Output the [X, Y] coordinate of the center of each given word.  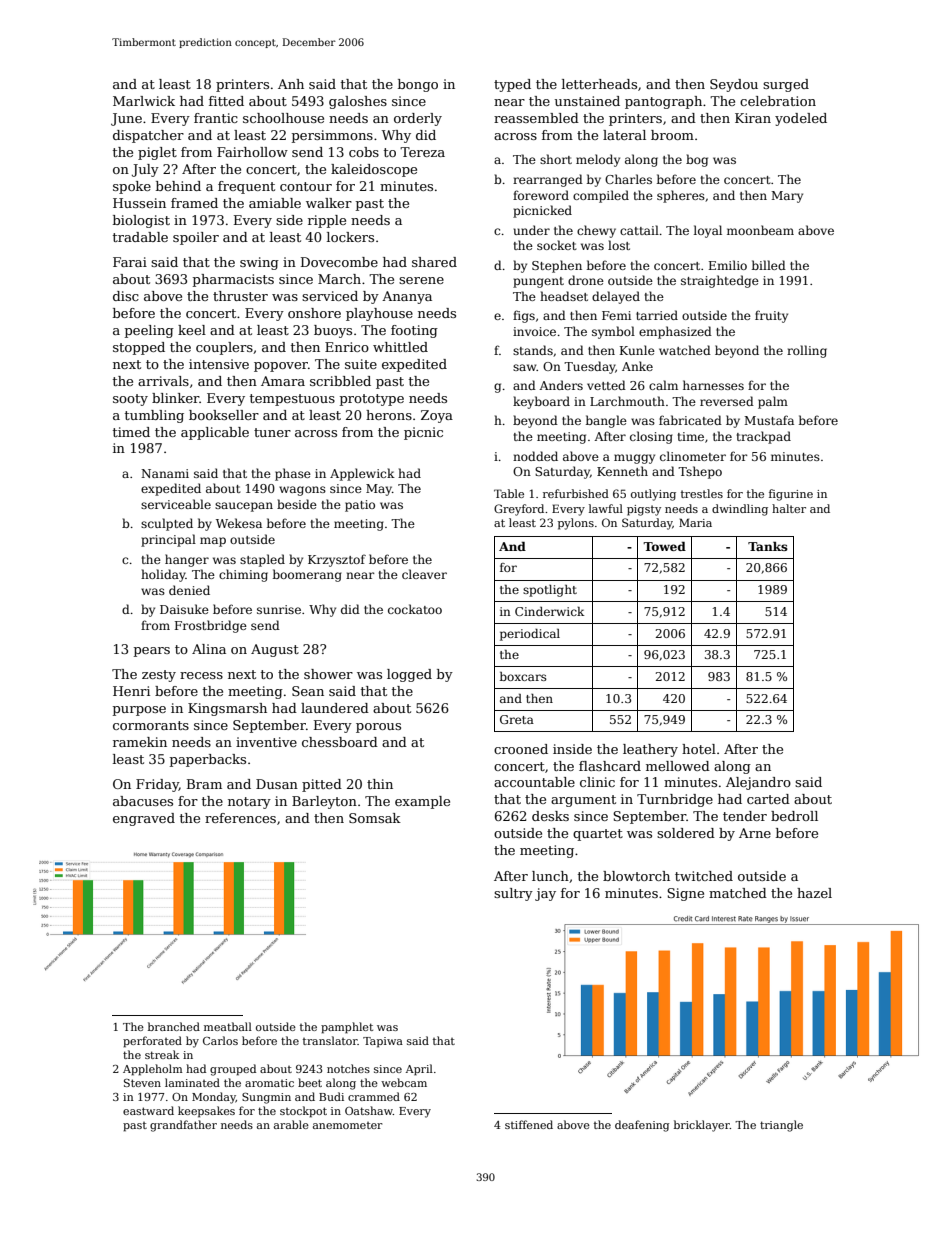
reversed [727, 401]
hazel [814, 893]
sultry [513, 894]
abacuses [143, 801]
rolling [807, 351]
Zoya [437, 416]
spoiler [196, 238]
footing [414, 331]
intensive [219, 364]
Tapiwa [383, 1042]
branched [174, 1026]
